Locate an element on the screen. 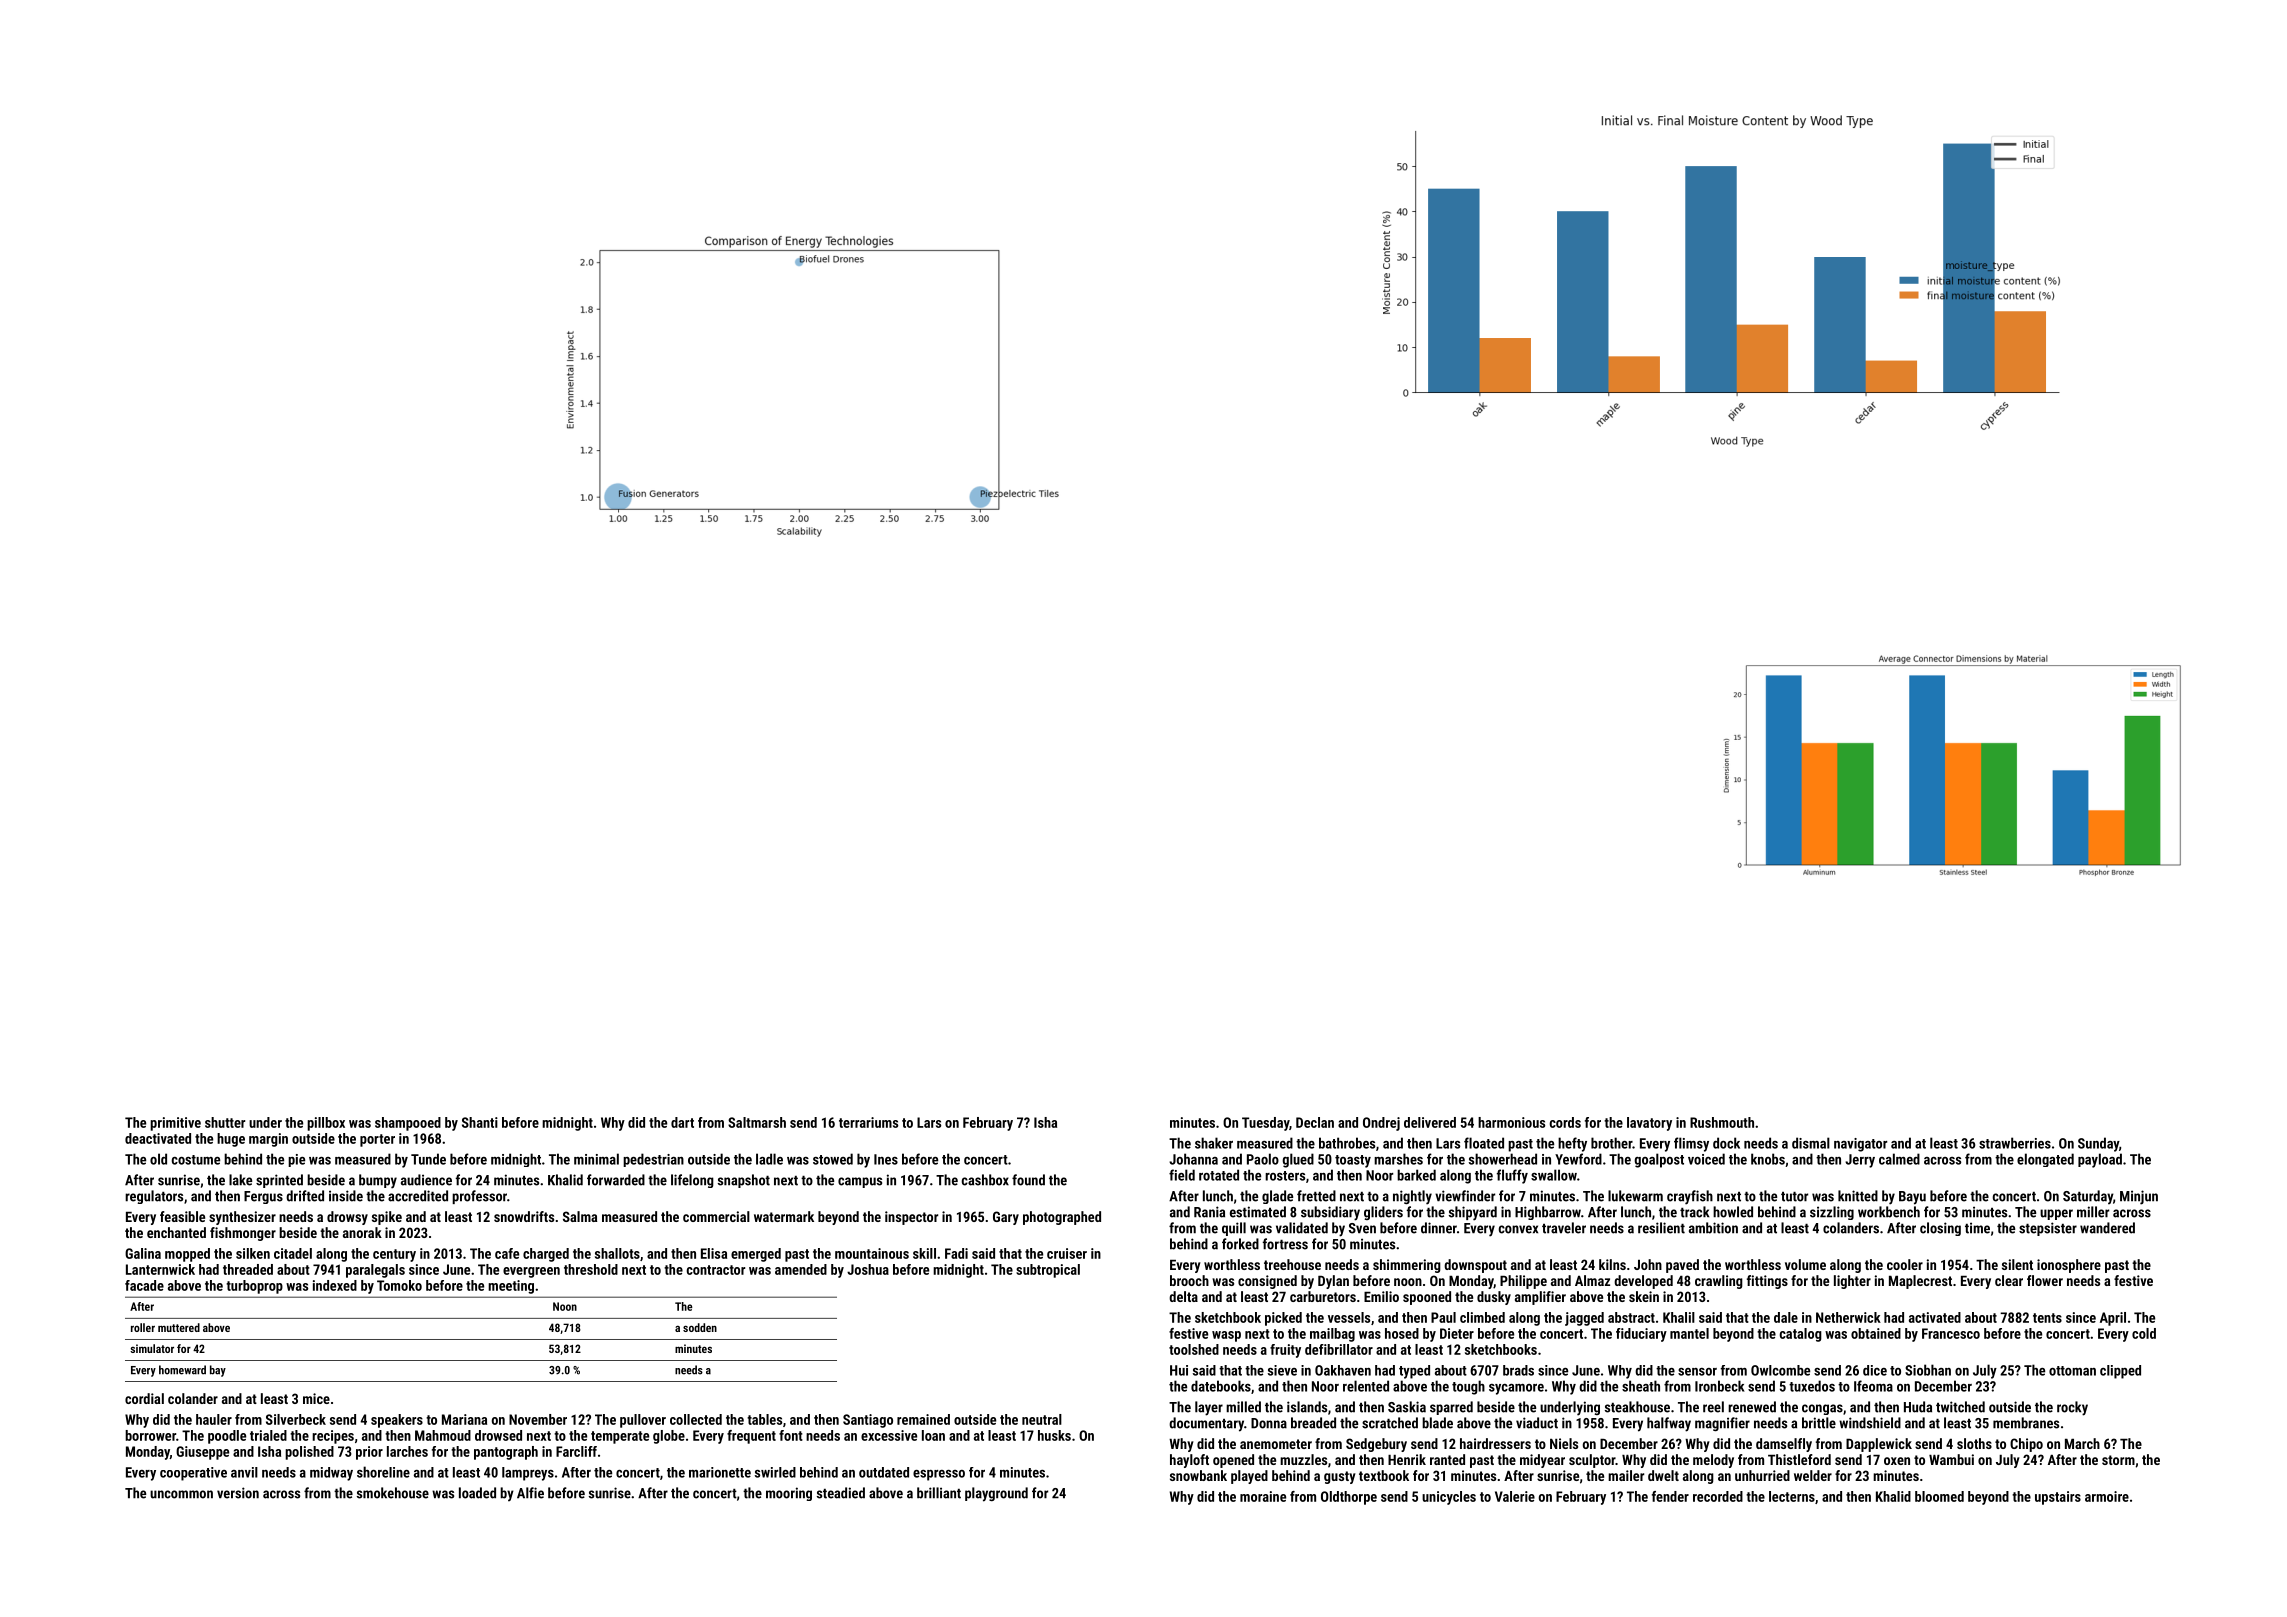 The width and height of the screenshot is (2287, 1617). melody is located at coordinates (1713, 1461).
